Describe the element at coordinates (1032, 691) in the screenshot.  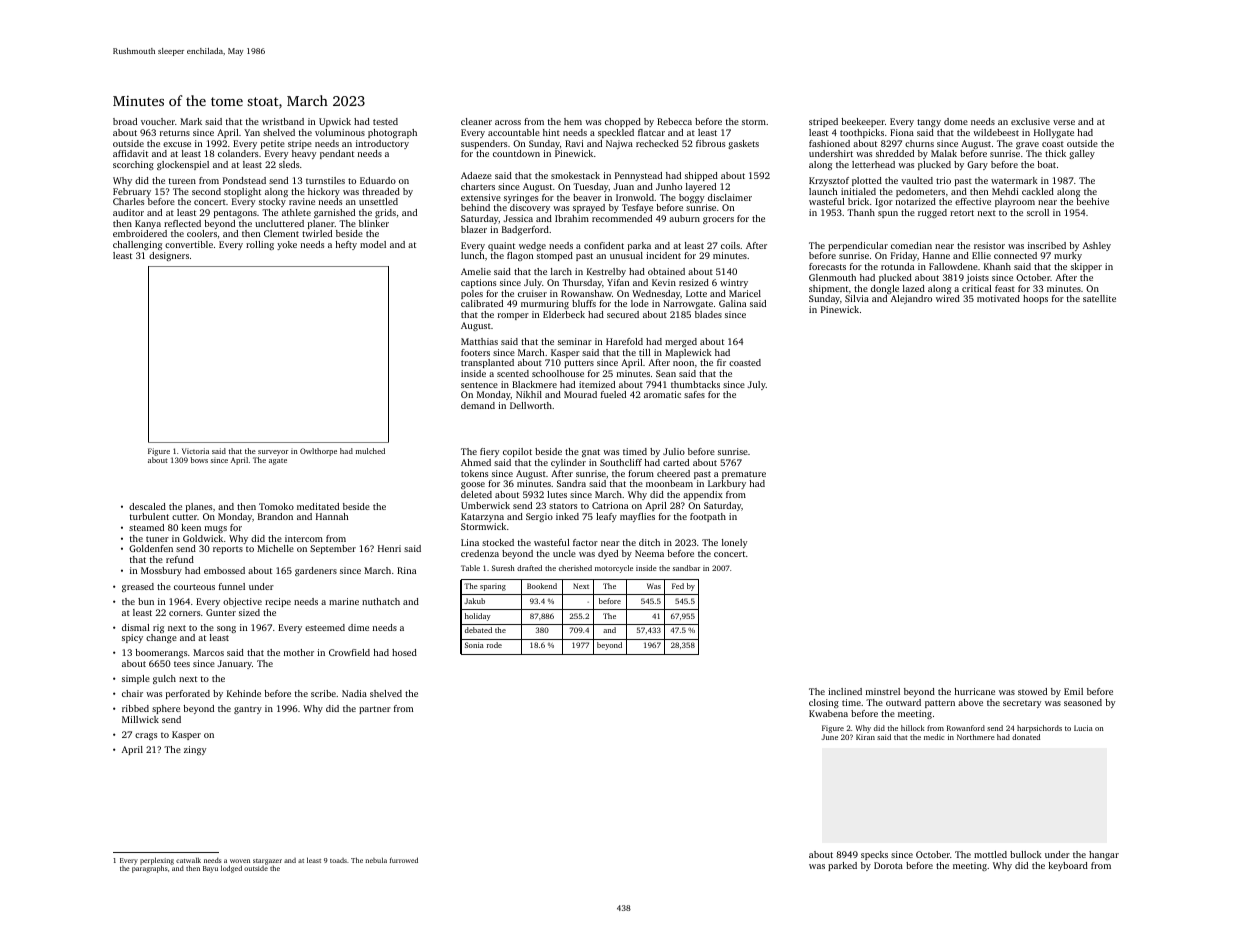
I see `stowed` at that location.
